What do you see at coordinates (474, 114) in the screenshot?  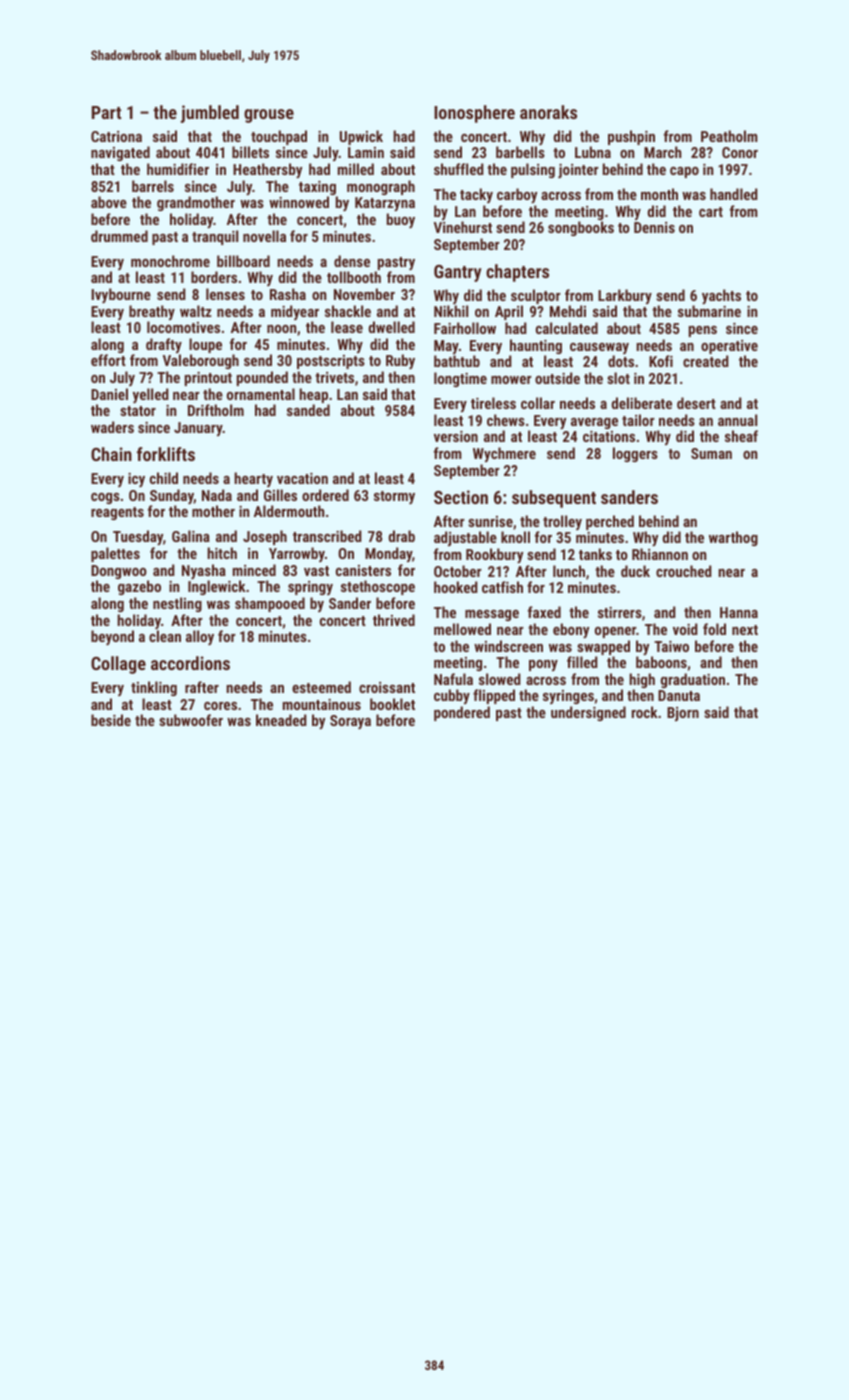 I see `Ionosphere` at bounding box center [474, 114].
